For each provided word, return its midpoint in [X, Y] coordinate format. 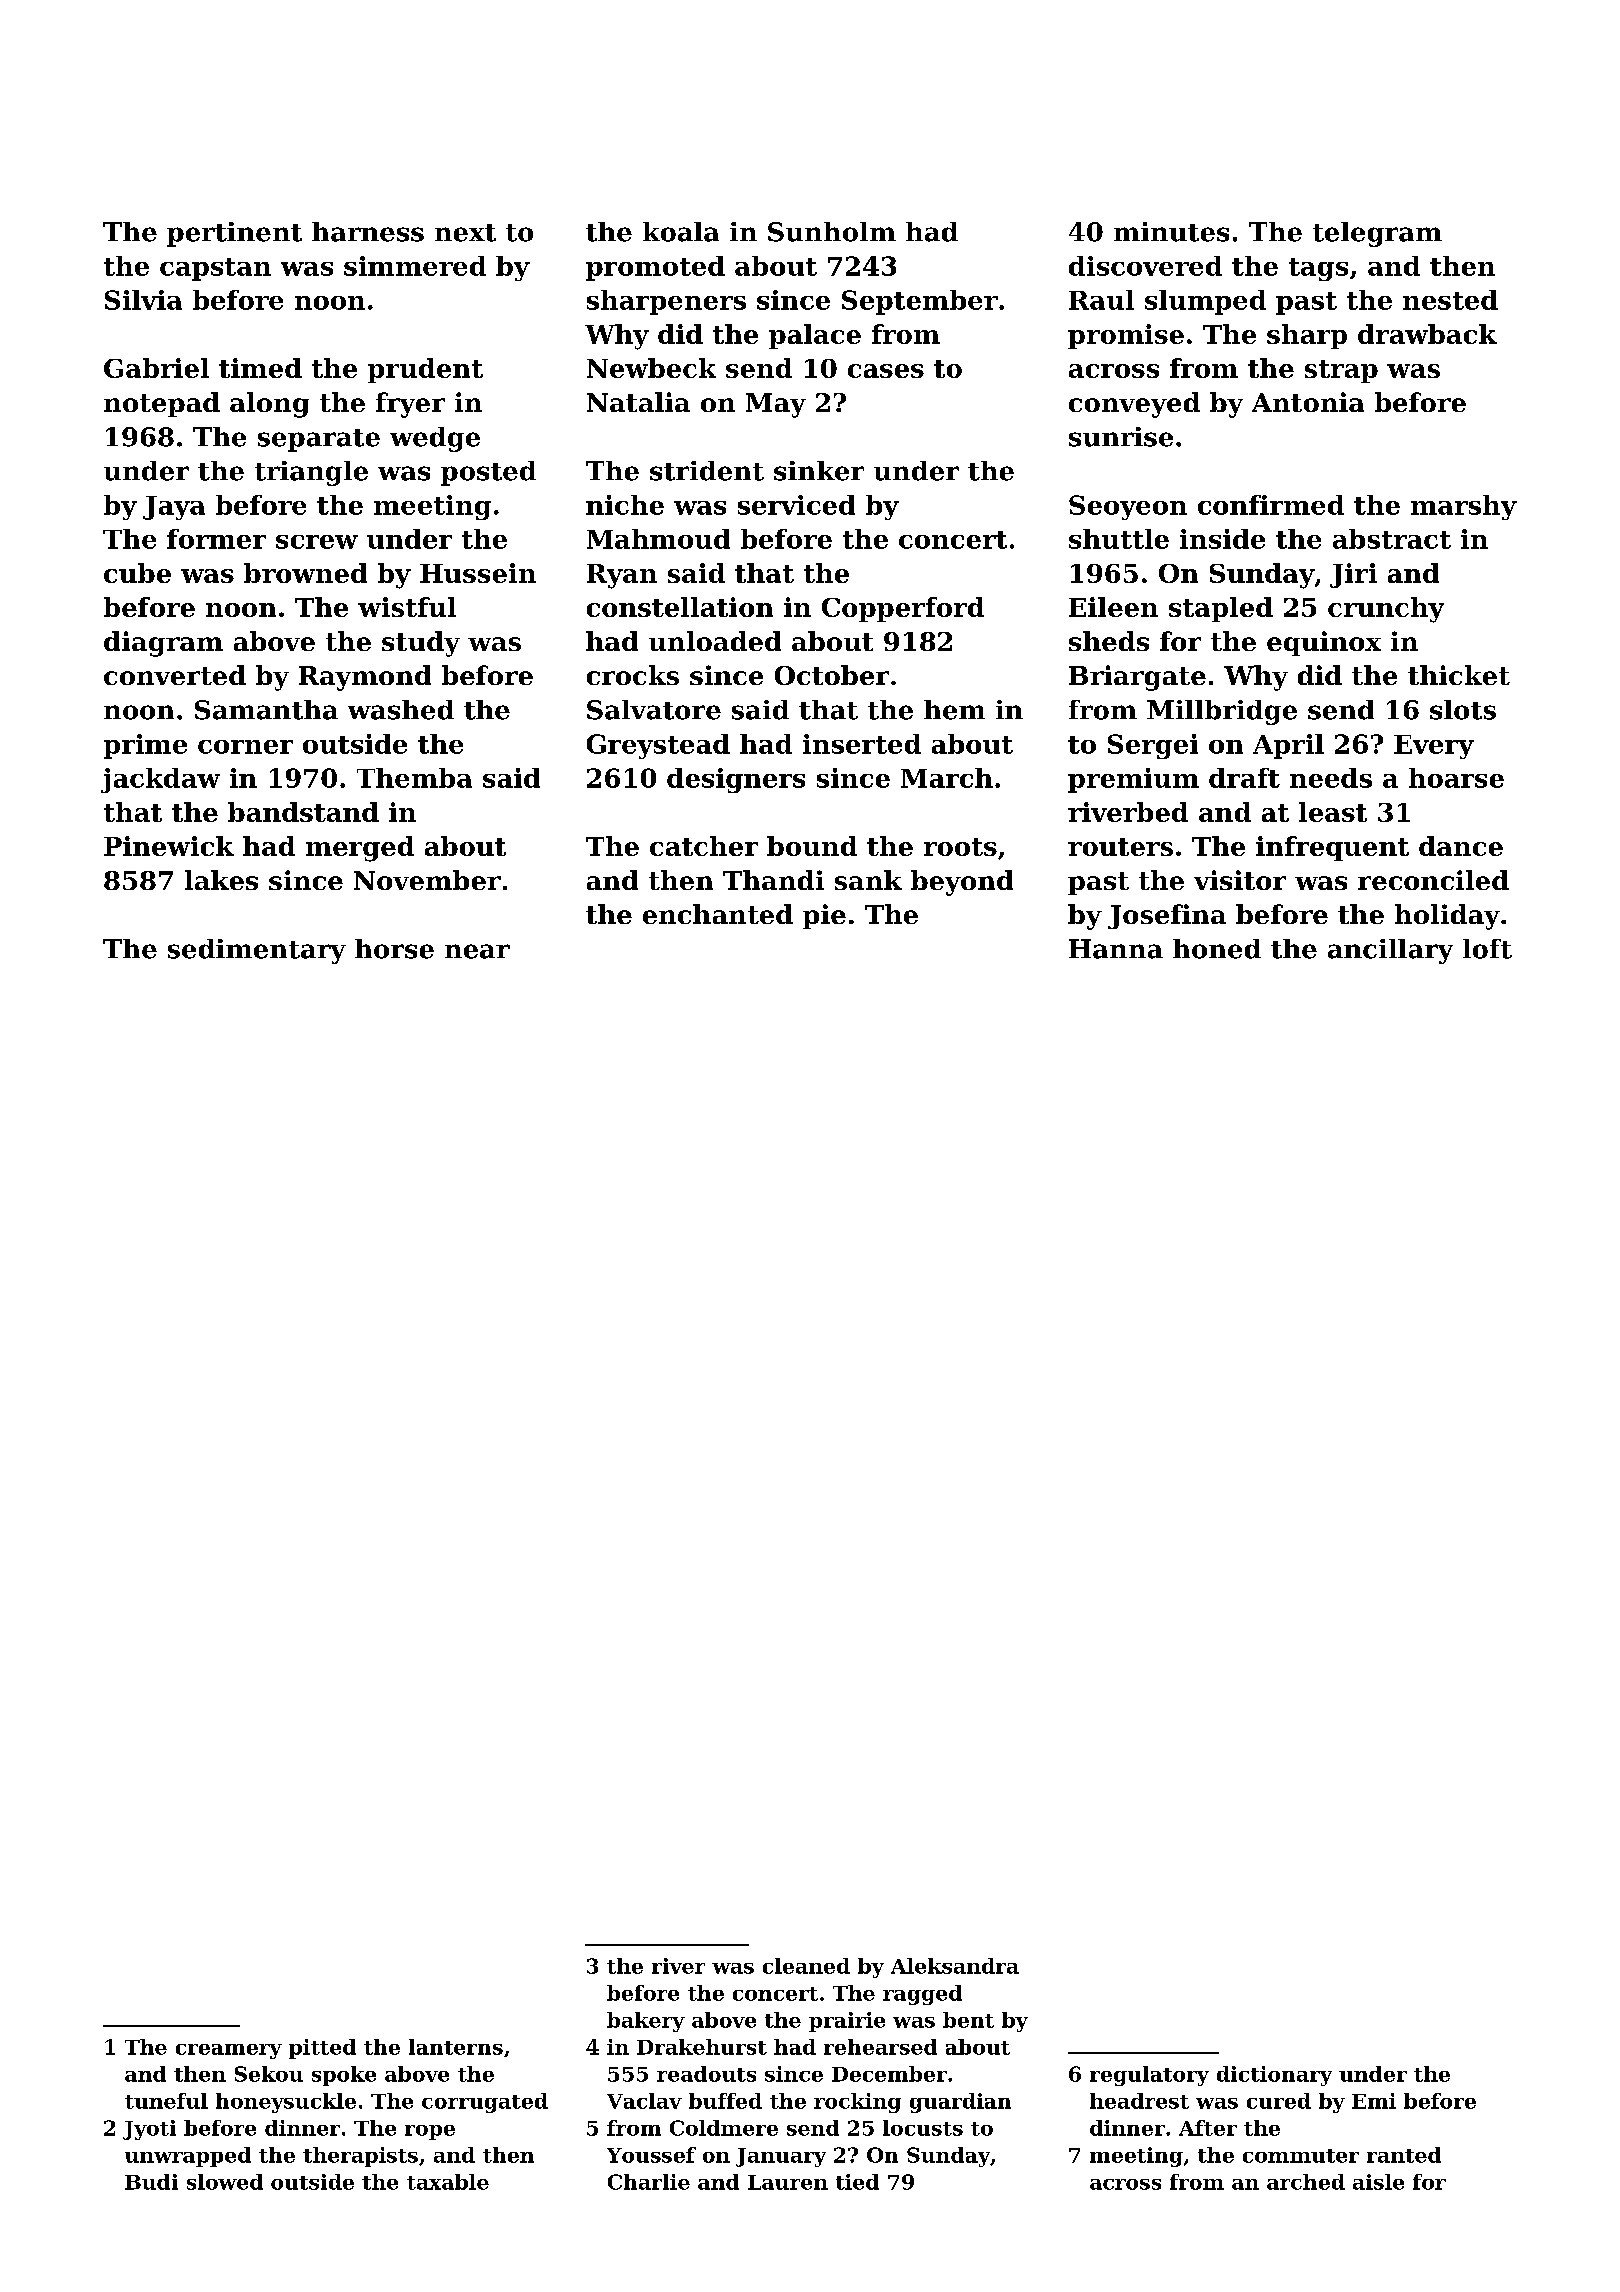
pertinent [234, 234]
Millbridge [1222, 712]
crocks [633, 675]
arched [1306, 2182]
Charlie [649, 2182]
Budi [151, 2182]
